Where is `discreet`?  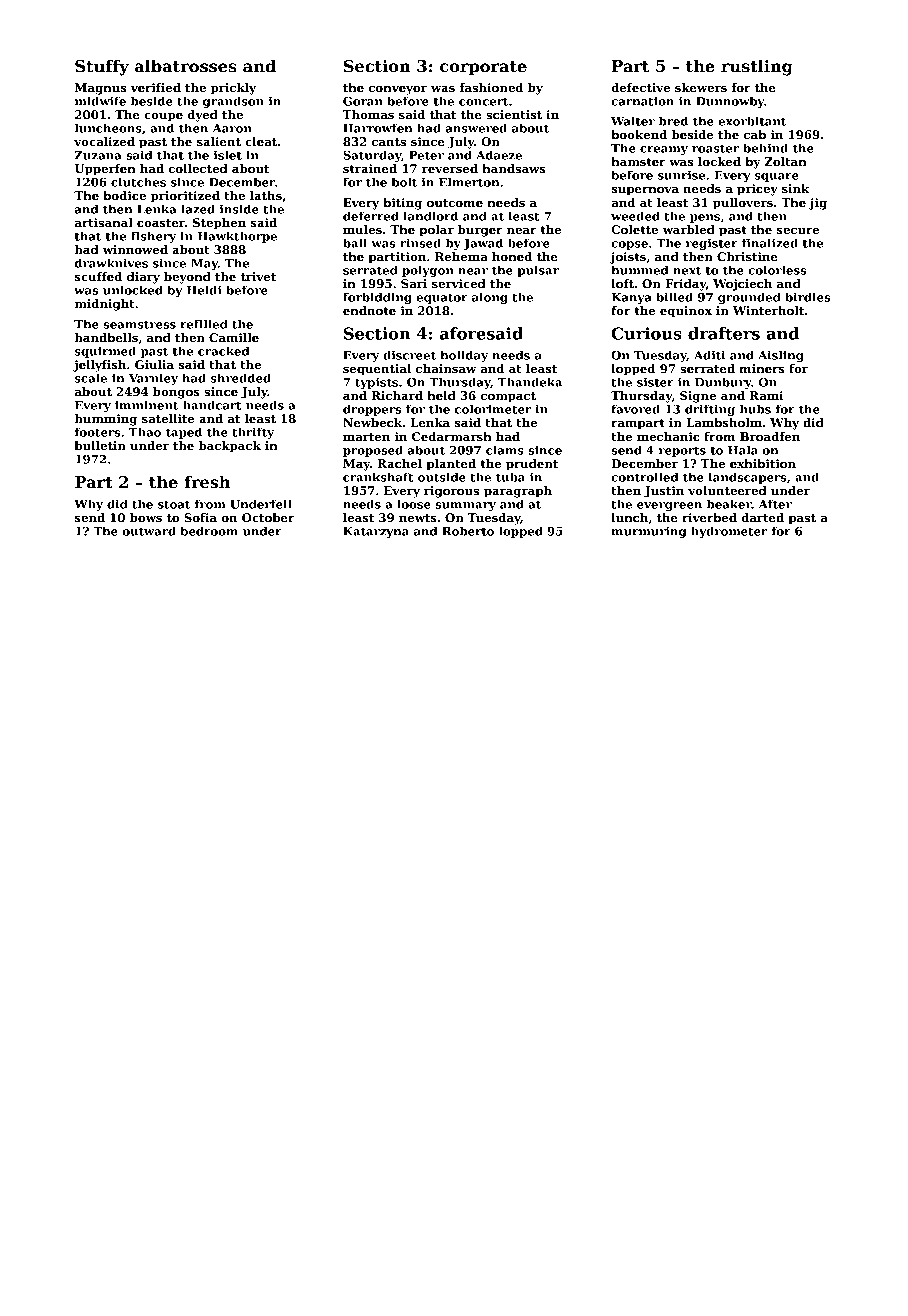 discreet is located at coordinates (409, 355).
